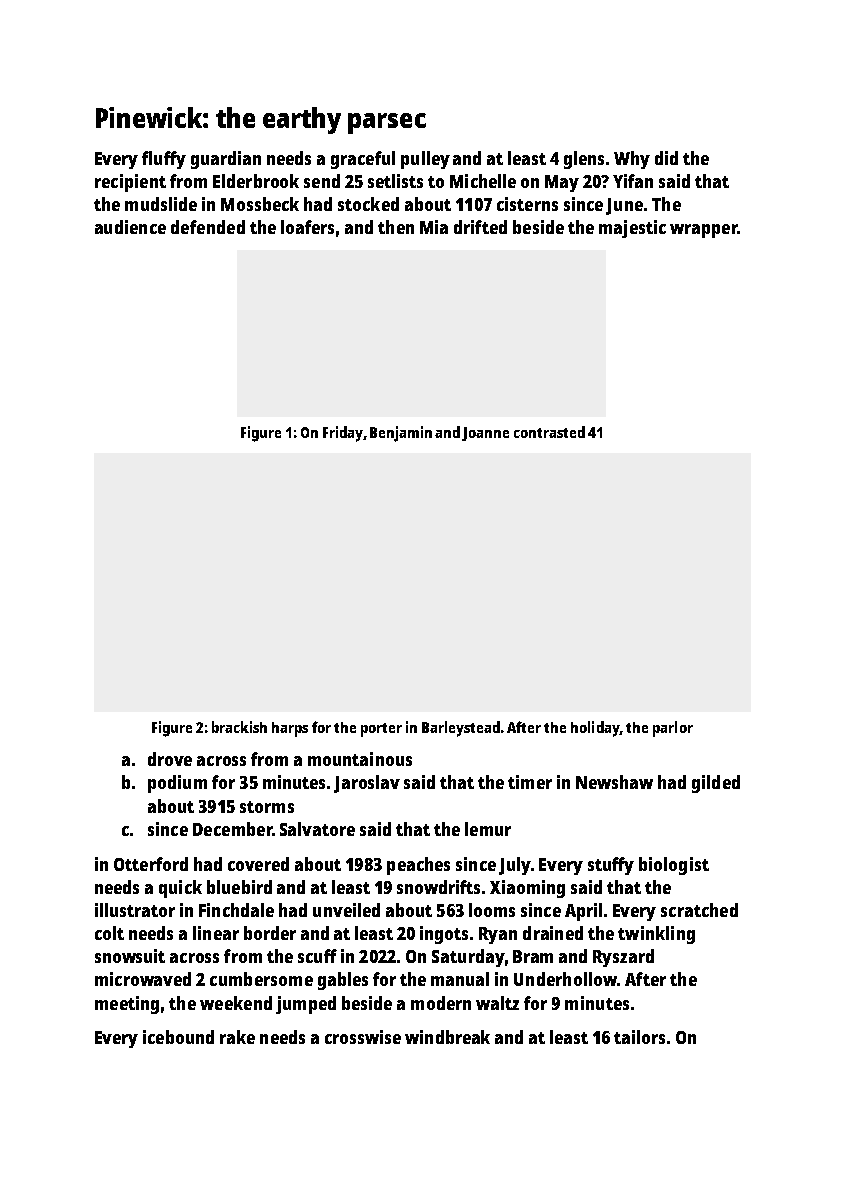 The image size is (844, 1197). Describe the element at coordinates (441, 1003) in the image. I see `modern` at that location.
